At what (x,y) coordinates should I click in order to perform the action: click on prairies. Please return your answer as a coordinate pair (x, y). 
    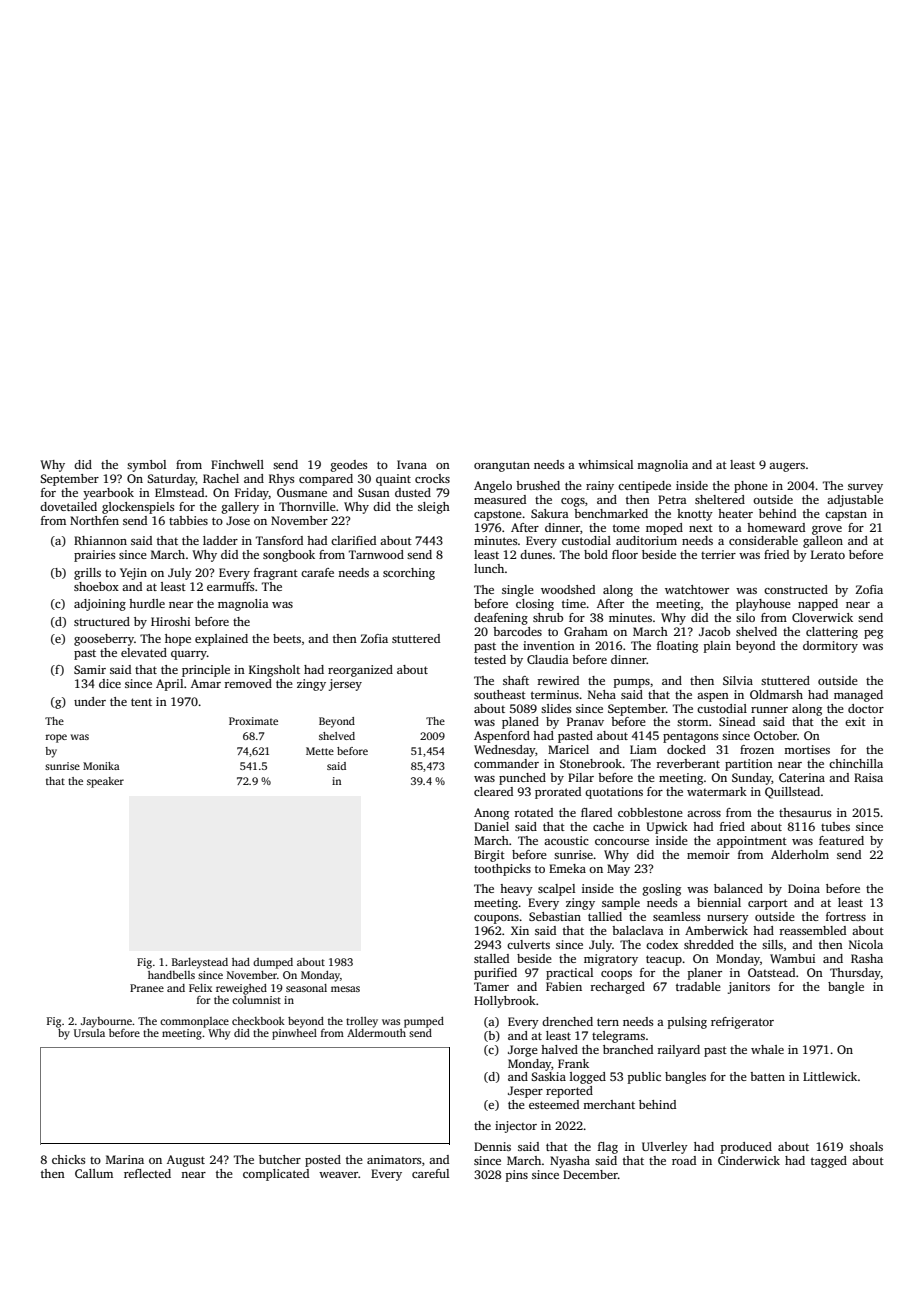
    Looking at the image, I should click on (94, 556).
